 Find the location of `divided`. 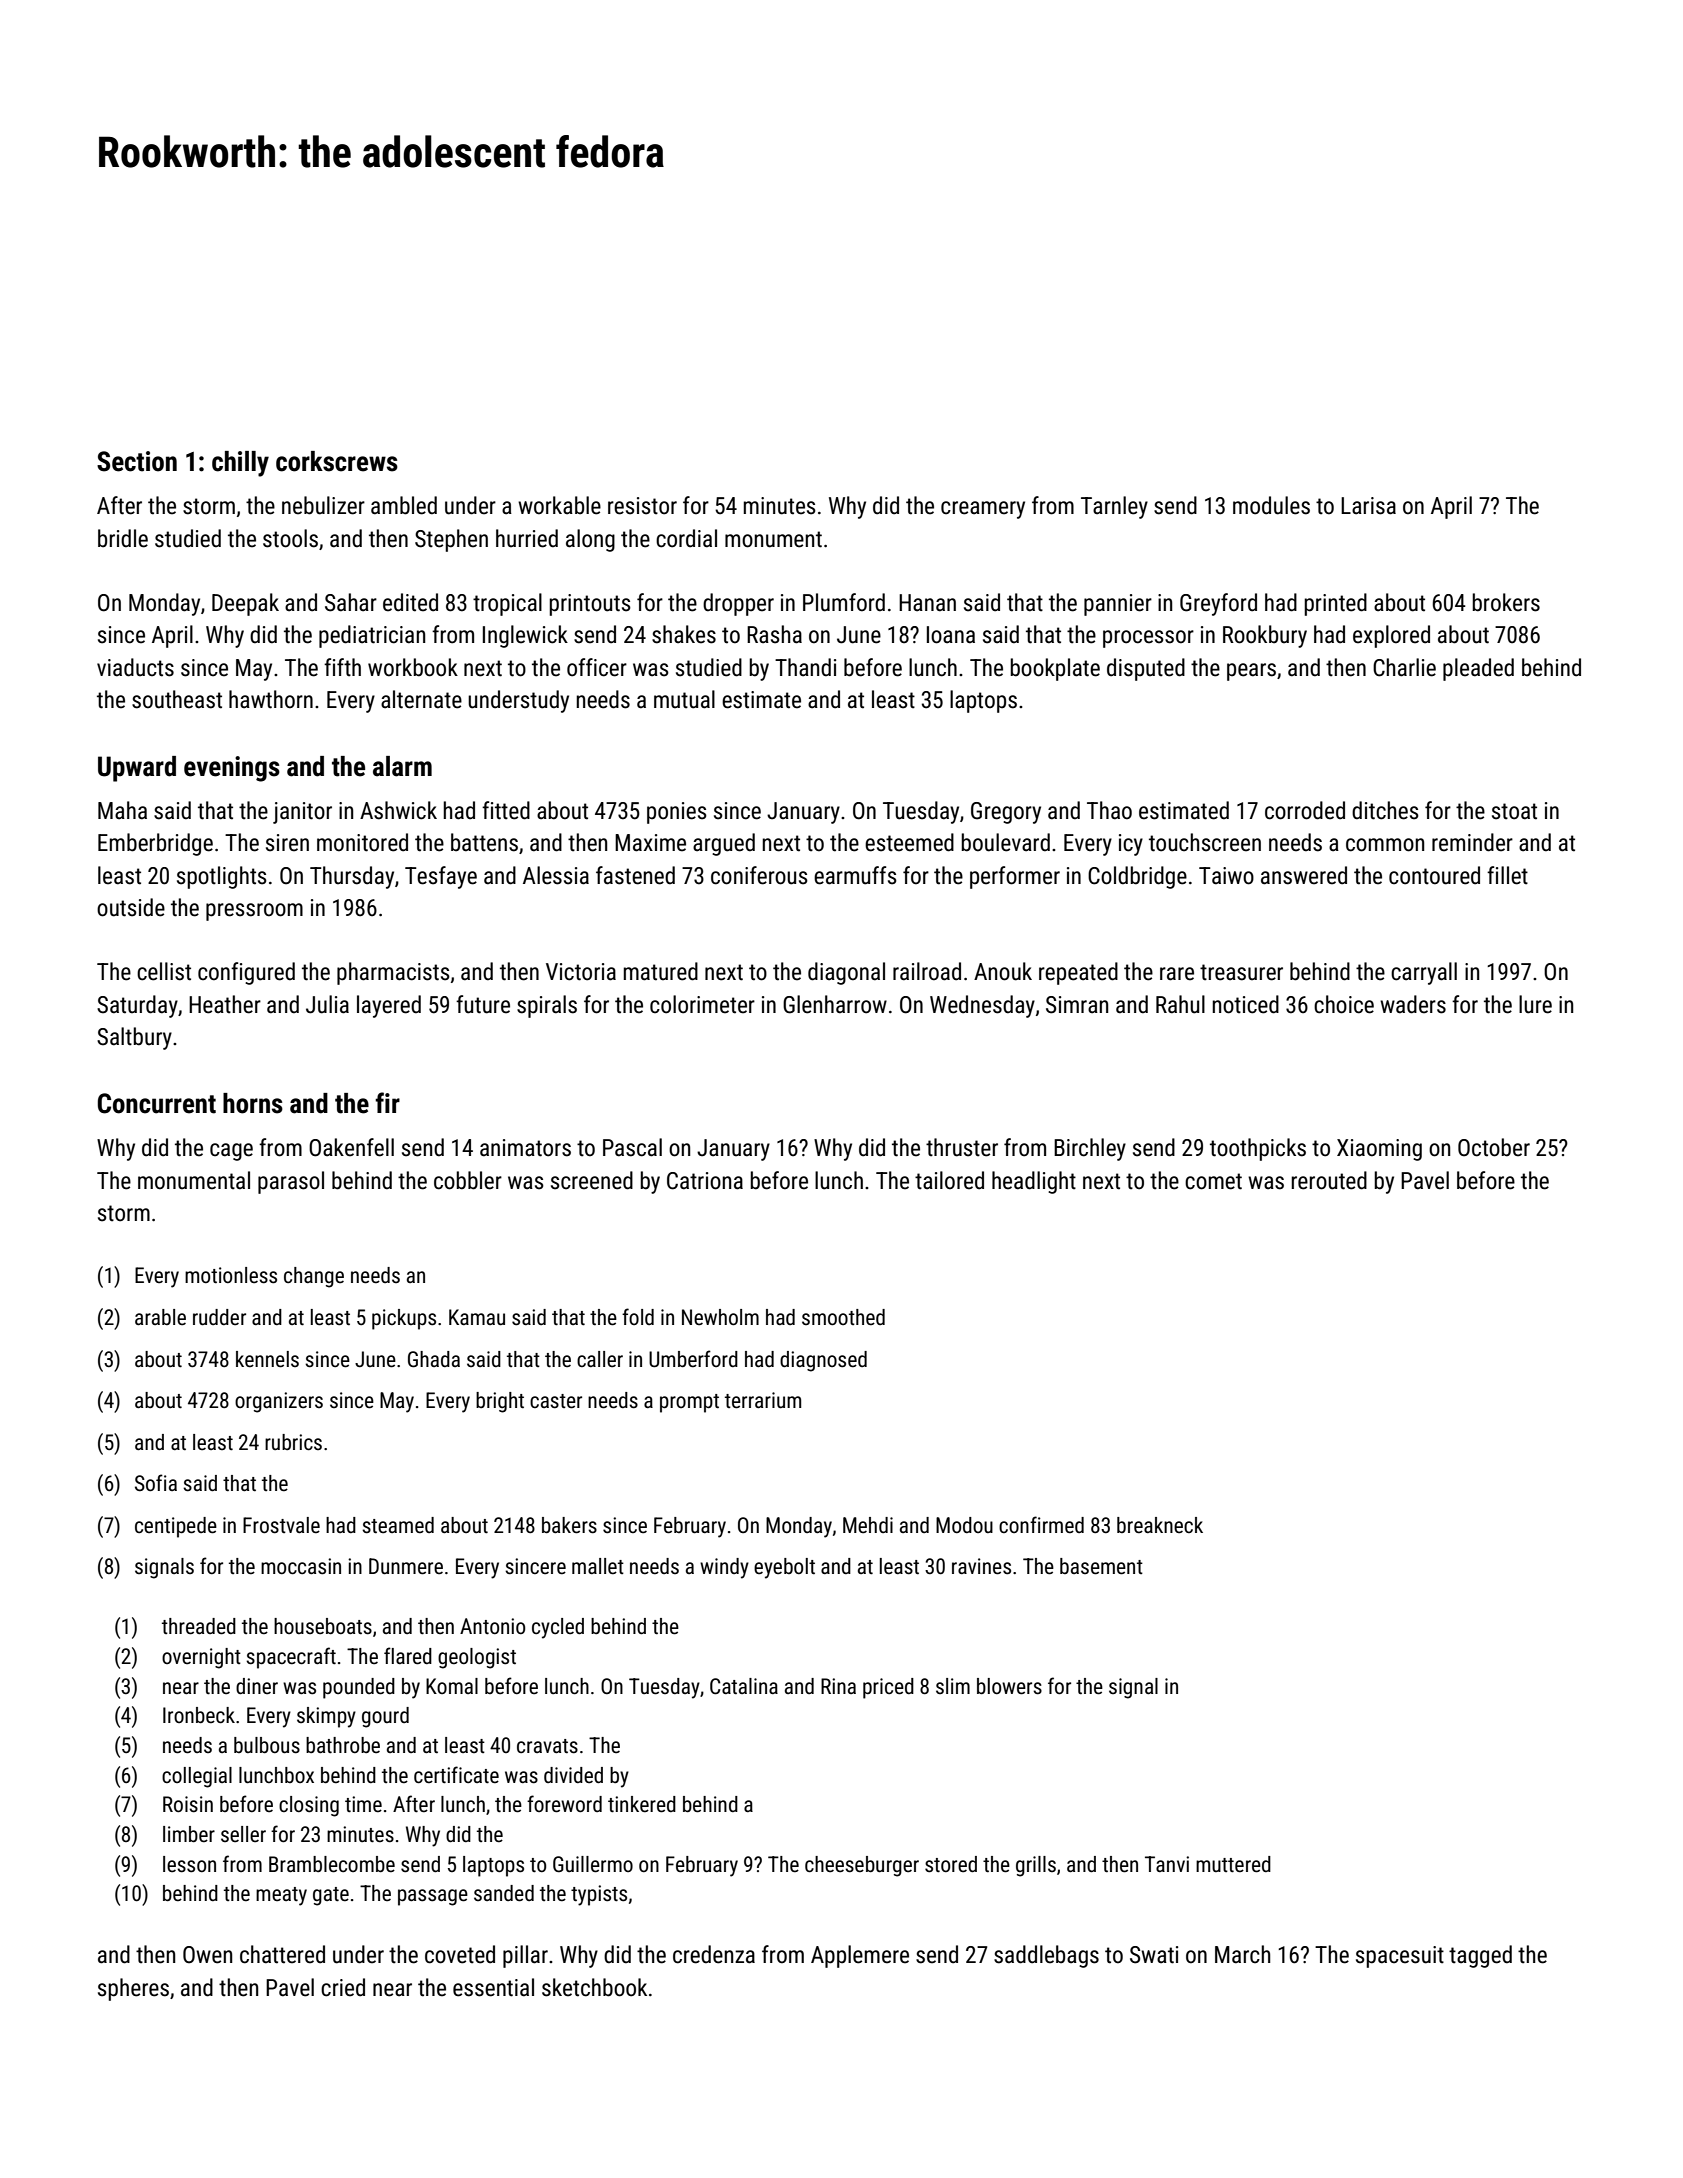

divided is located at coordinates (573, 1775).
